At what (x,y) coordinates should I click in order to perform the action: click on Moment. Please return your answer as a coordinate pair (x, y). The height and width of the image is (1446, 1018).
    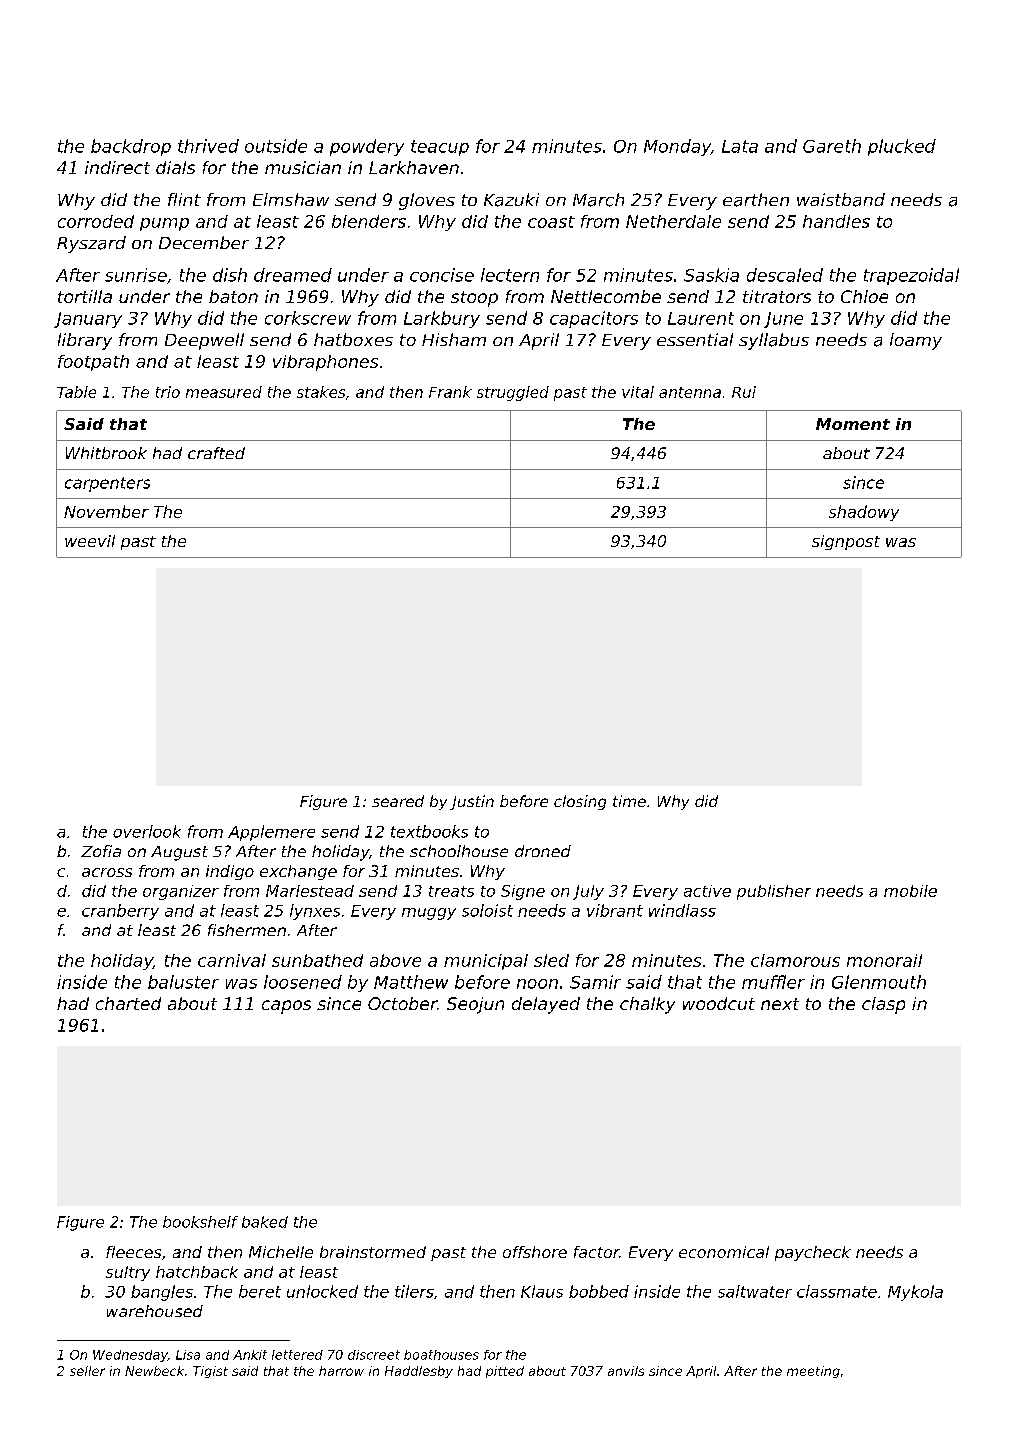
    Looking at the image, I should click on (853, 424).
